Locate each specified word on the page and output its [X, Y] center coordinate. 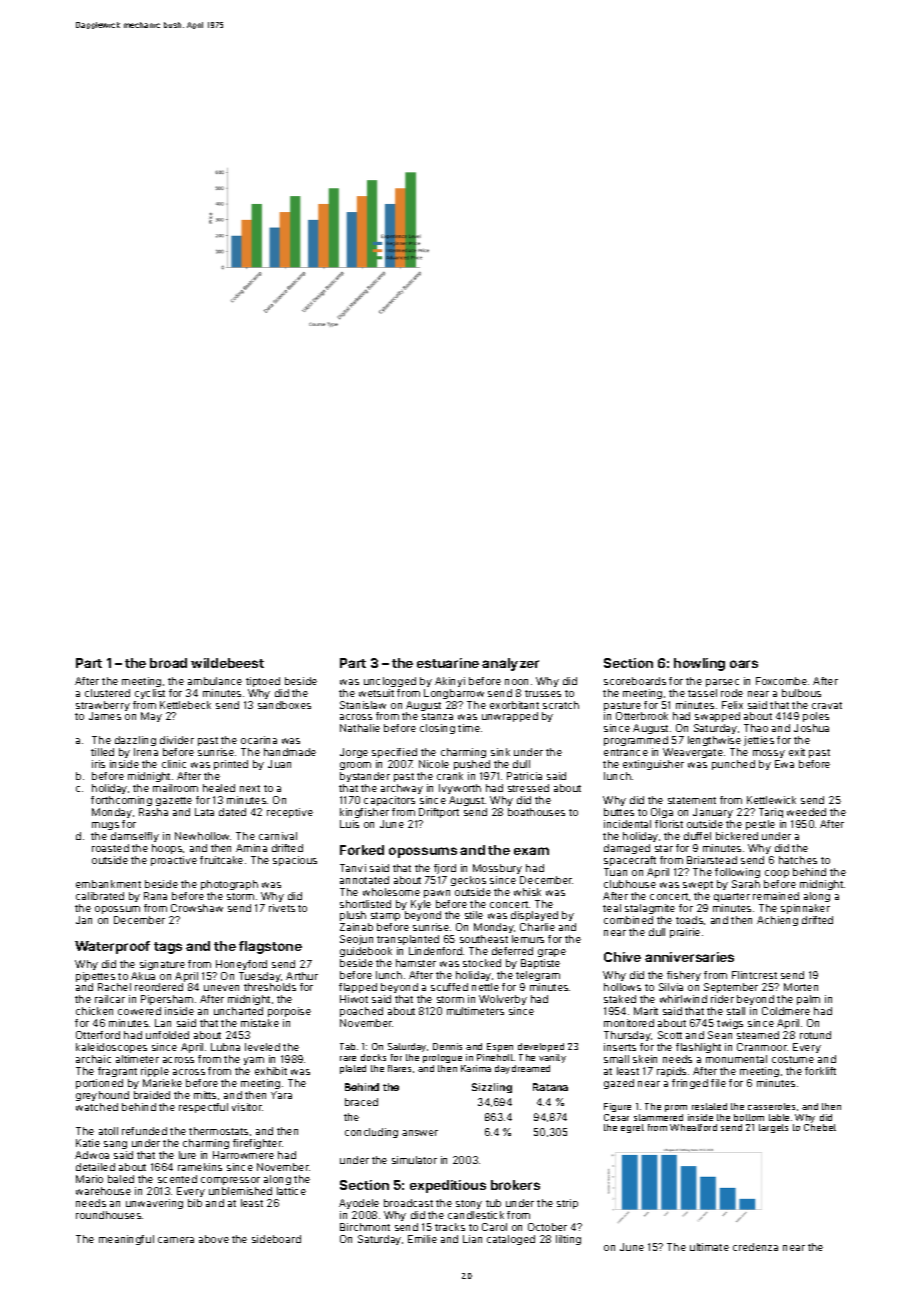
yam [254, 1061]
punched [733, 765]
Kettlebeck [185, 705]
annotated [364, 880]
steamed [758, 1035]
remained [776, 896]
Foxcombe [781, 681]
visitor [247, 1107]
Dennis [447, 1046]
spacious [295, 861]
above [214, 1239]
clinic [174, 764]
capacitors [389, 801]
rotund [815, 1035]
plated [353, 1069]
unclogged [390, 682]
